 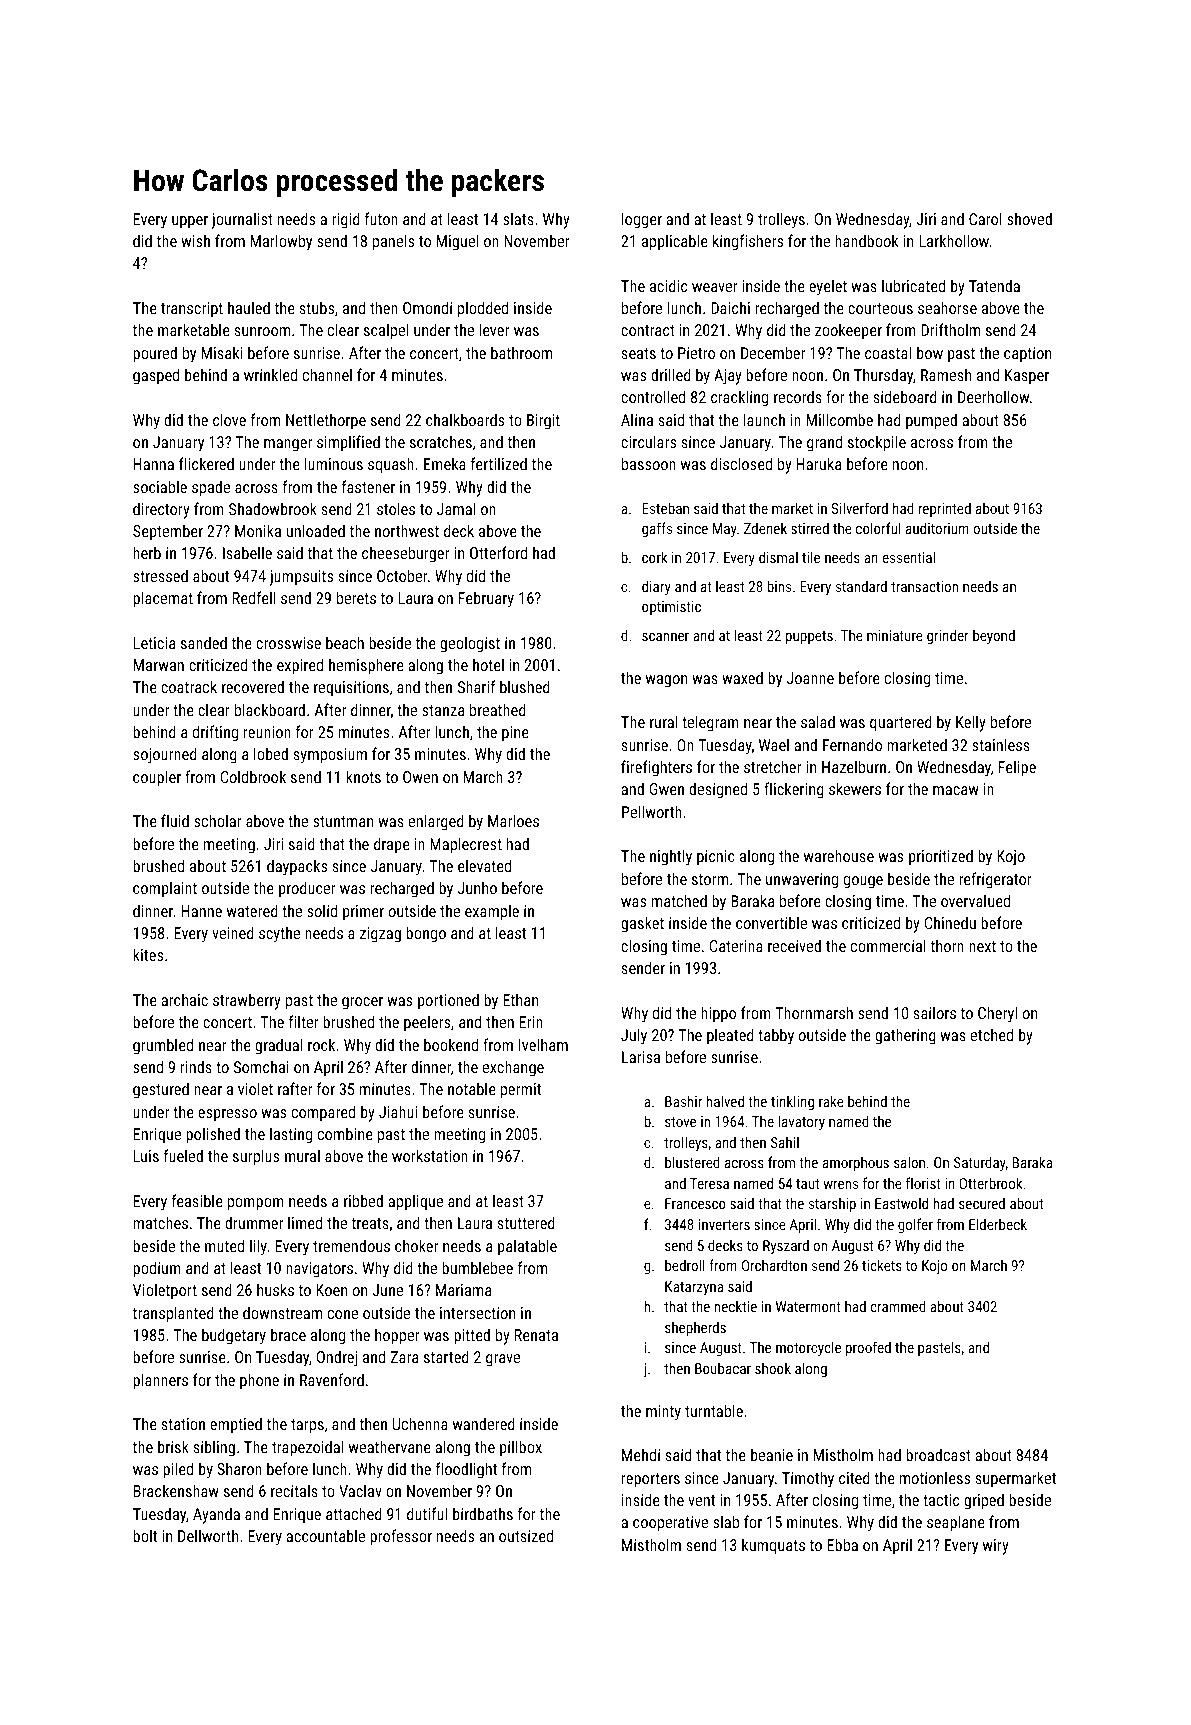 What do you see at coordinates (905, 396) in the screenshot?
I see `sideboard` at bounding box center [905, 396].
